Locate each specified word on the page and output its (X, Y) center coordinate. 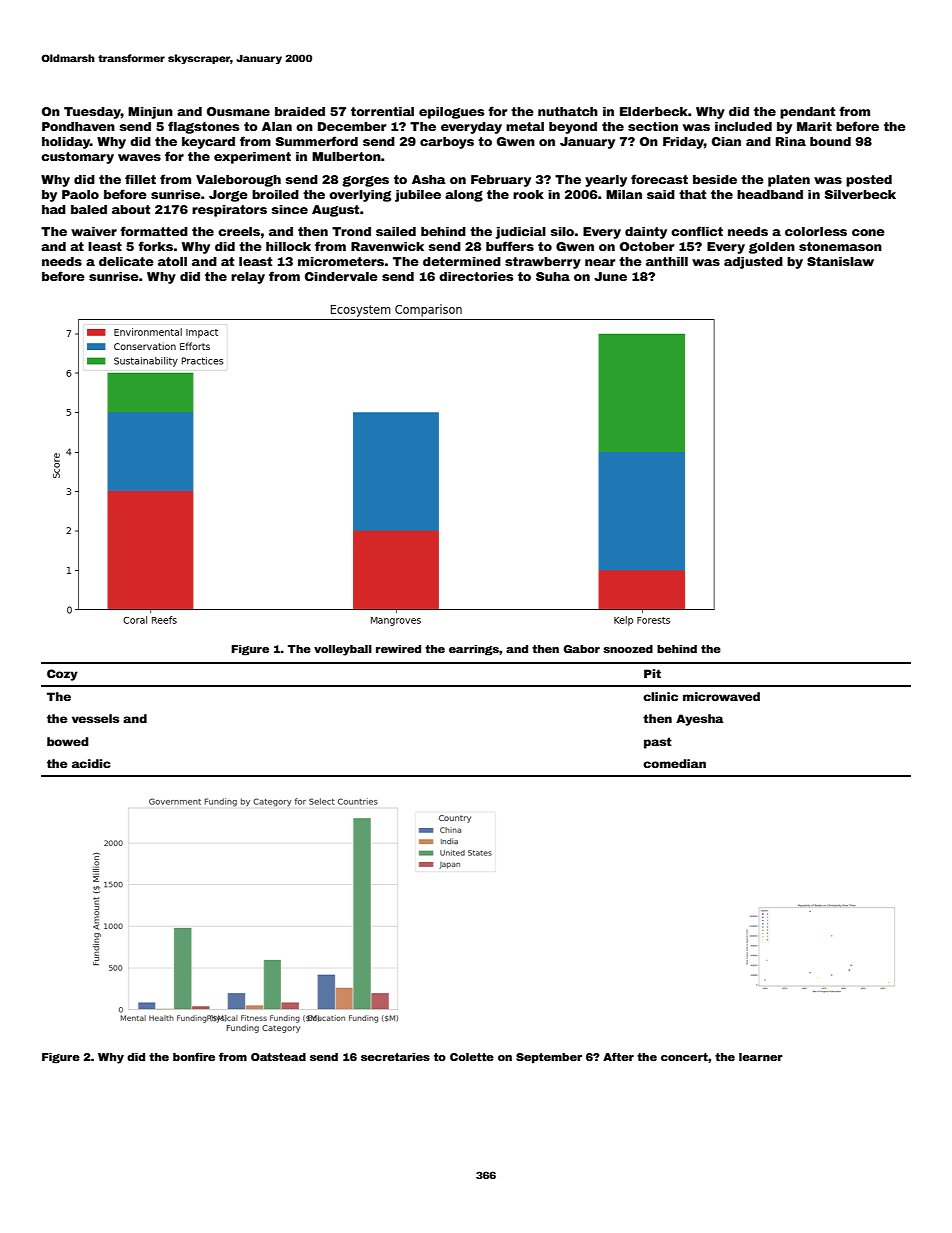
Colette (472, 1057)
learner (761, 1057)
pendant (807, 113)
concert (684, 1057)
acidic (91, 763)
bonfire (194, 1056)
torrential (382, 111)
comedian (674, 763)
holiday (66, 143)
